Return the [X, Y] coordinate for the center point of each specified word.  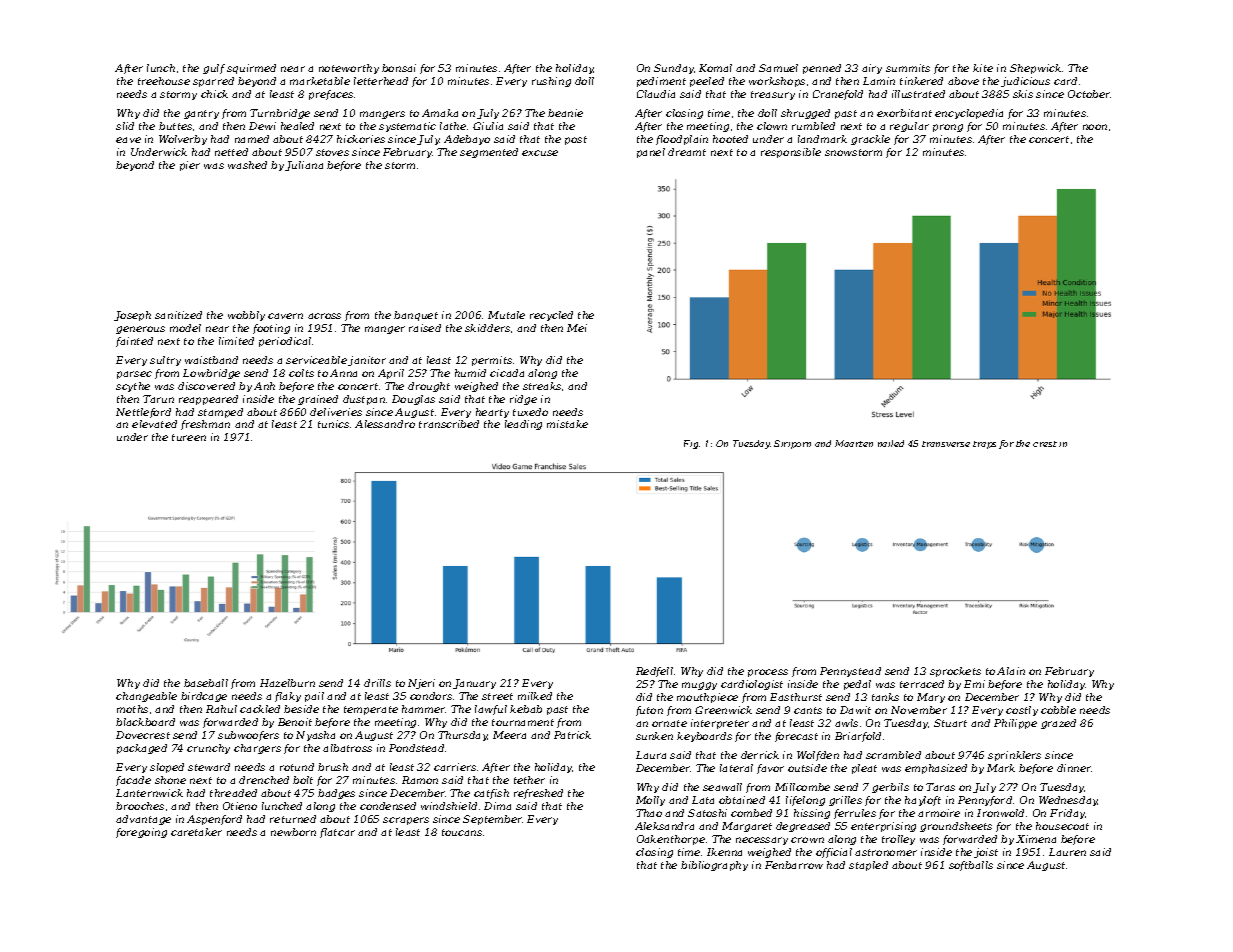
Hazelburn [287, 683]
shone [170, 780]
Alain [1011, 671]
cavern [285, 316]
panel [651, 153]
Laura [651, 755]
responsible [791, 153]
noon [1095, 127]
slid [125, 126]
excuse [540, 153]
